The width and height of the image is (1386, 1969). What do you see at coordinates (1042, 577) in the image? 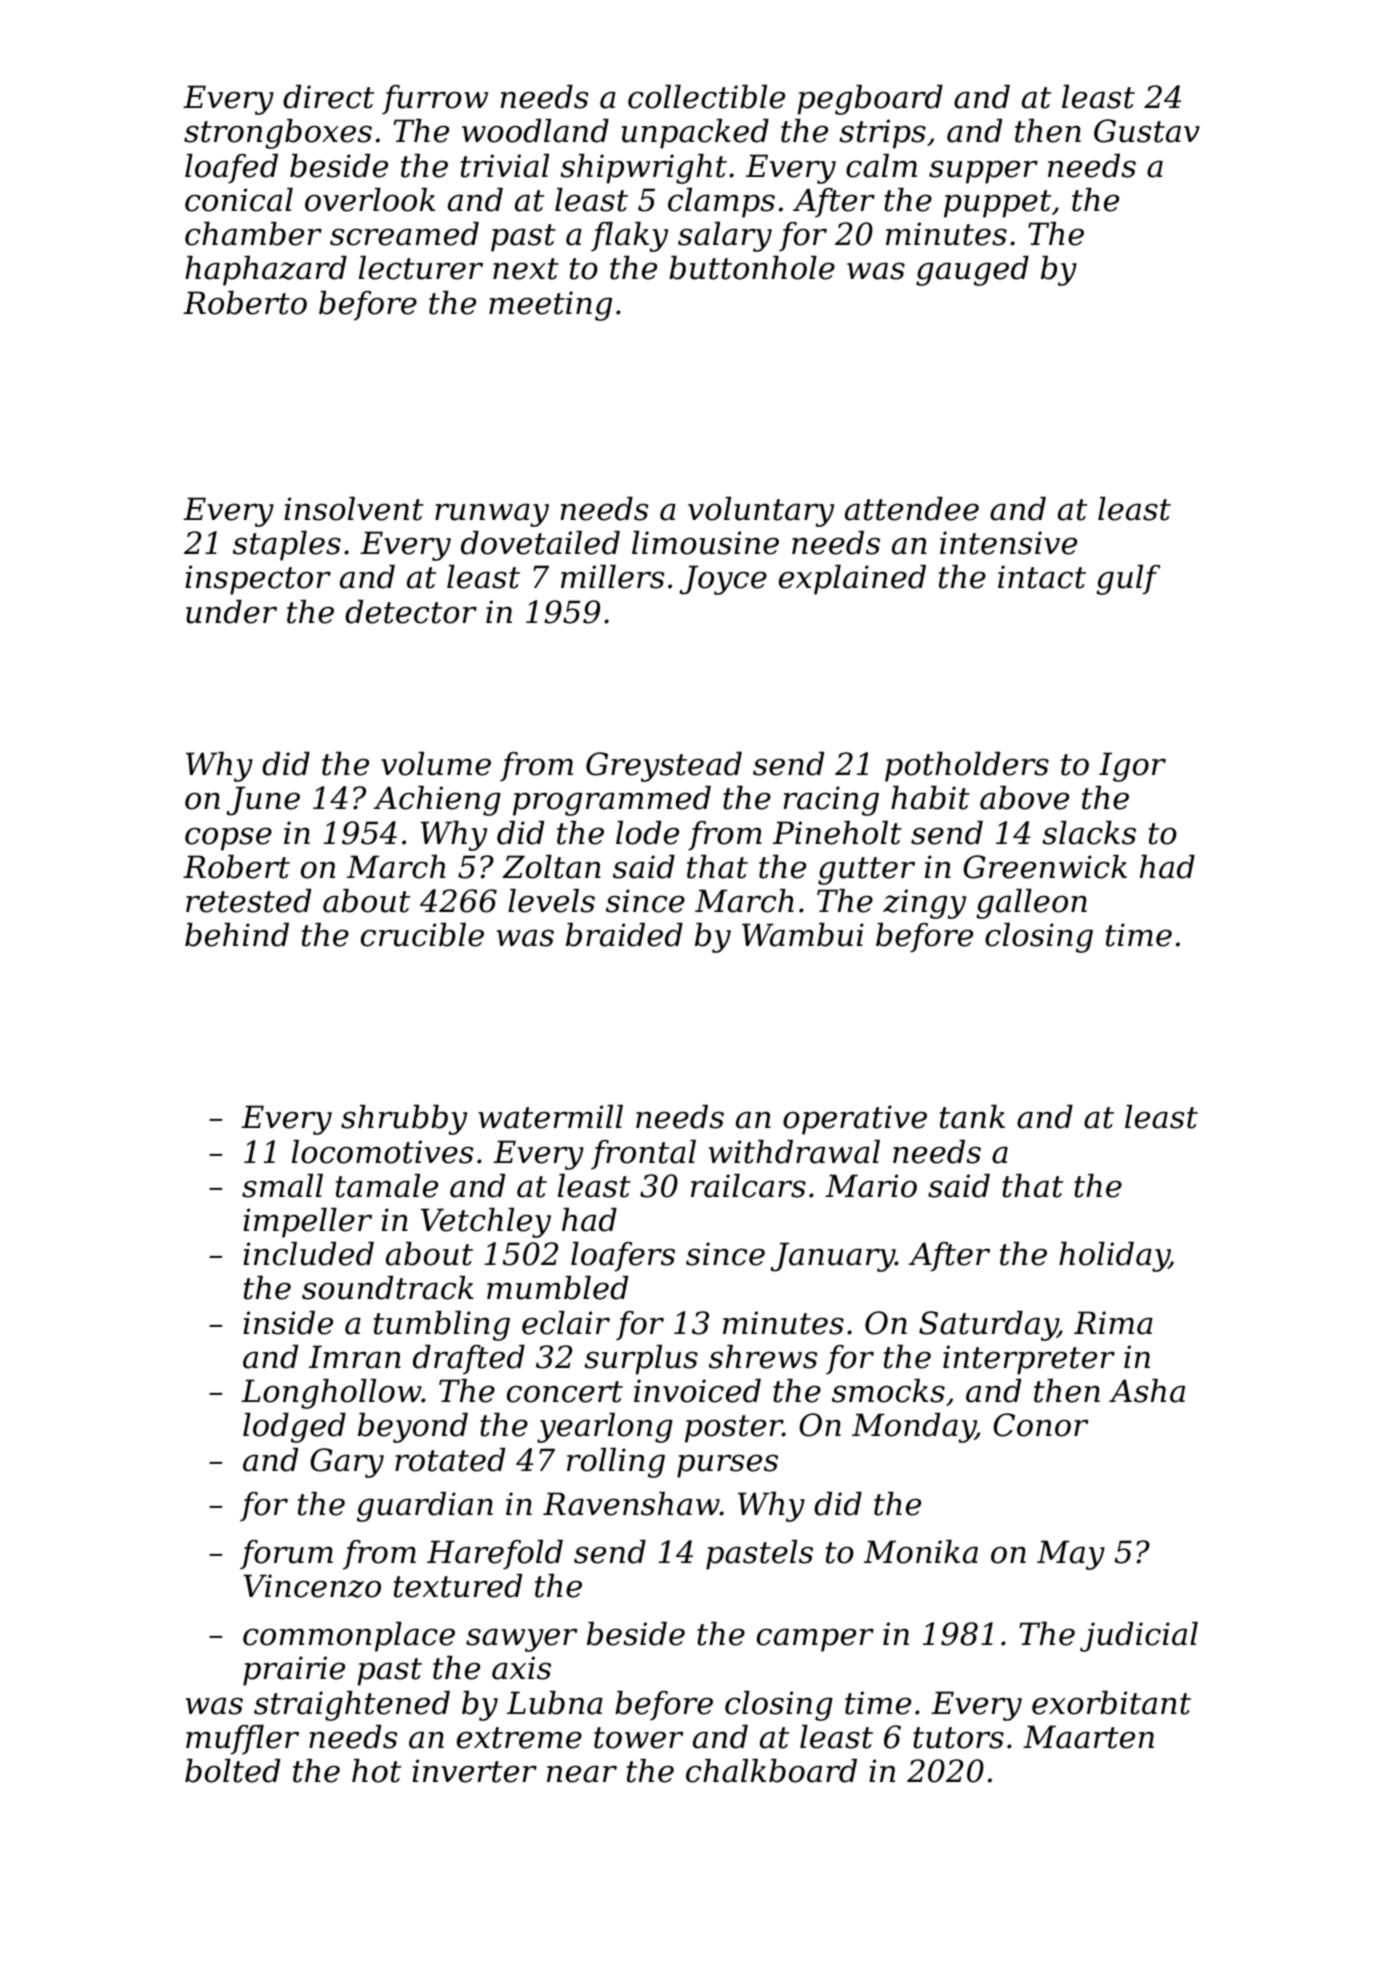
I see `intact` at bounding box center [1042, 577].
